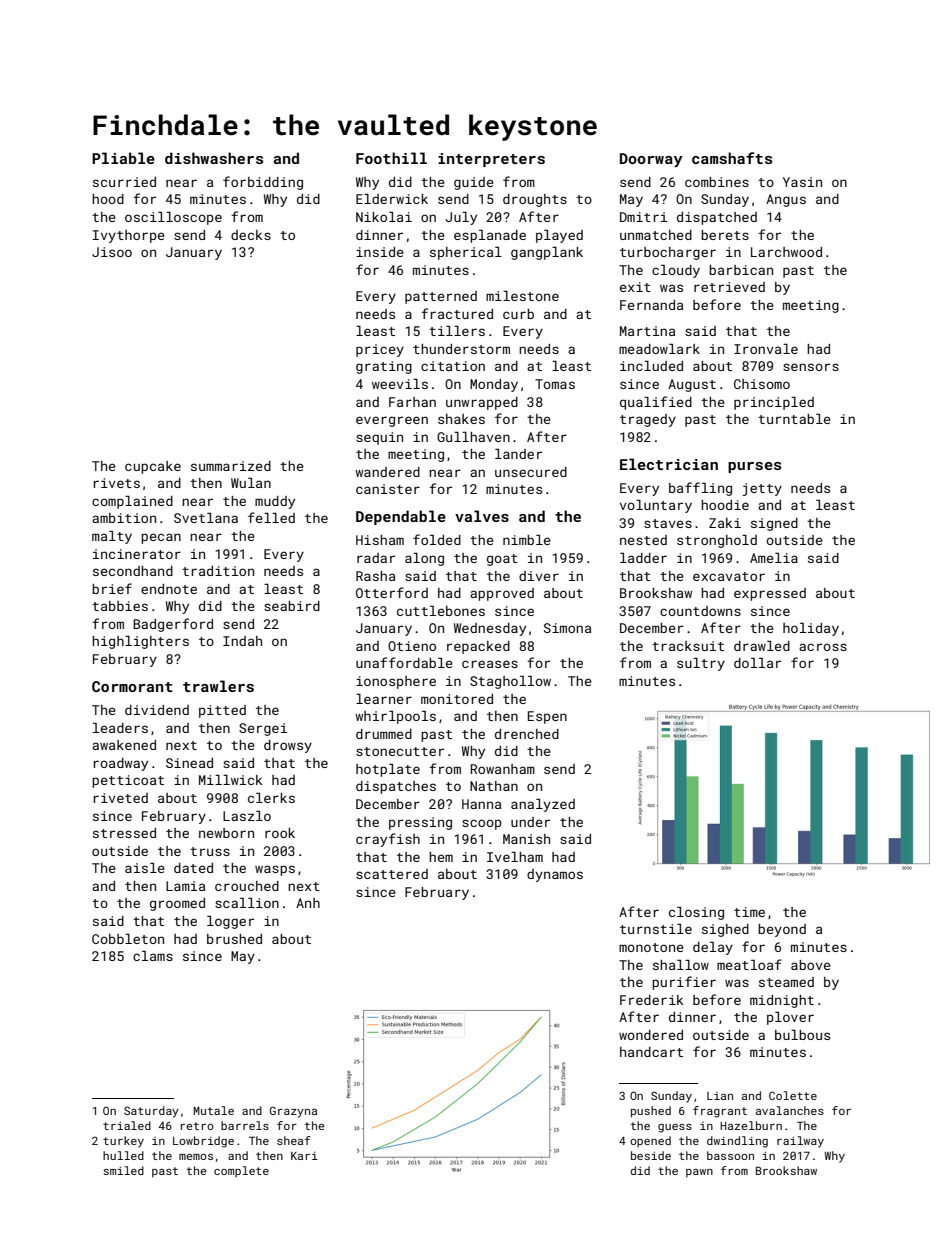  Describe the element at coordinates (124, 182) in the screenshot. I see `scurried` at that location.
